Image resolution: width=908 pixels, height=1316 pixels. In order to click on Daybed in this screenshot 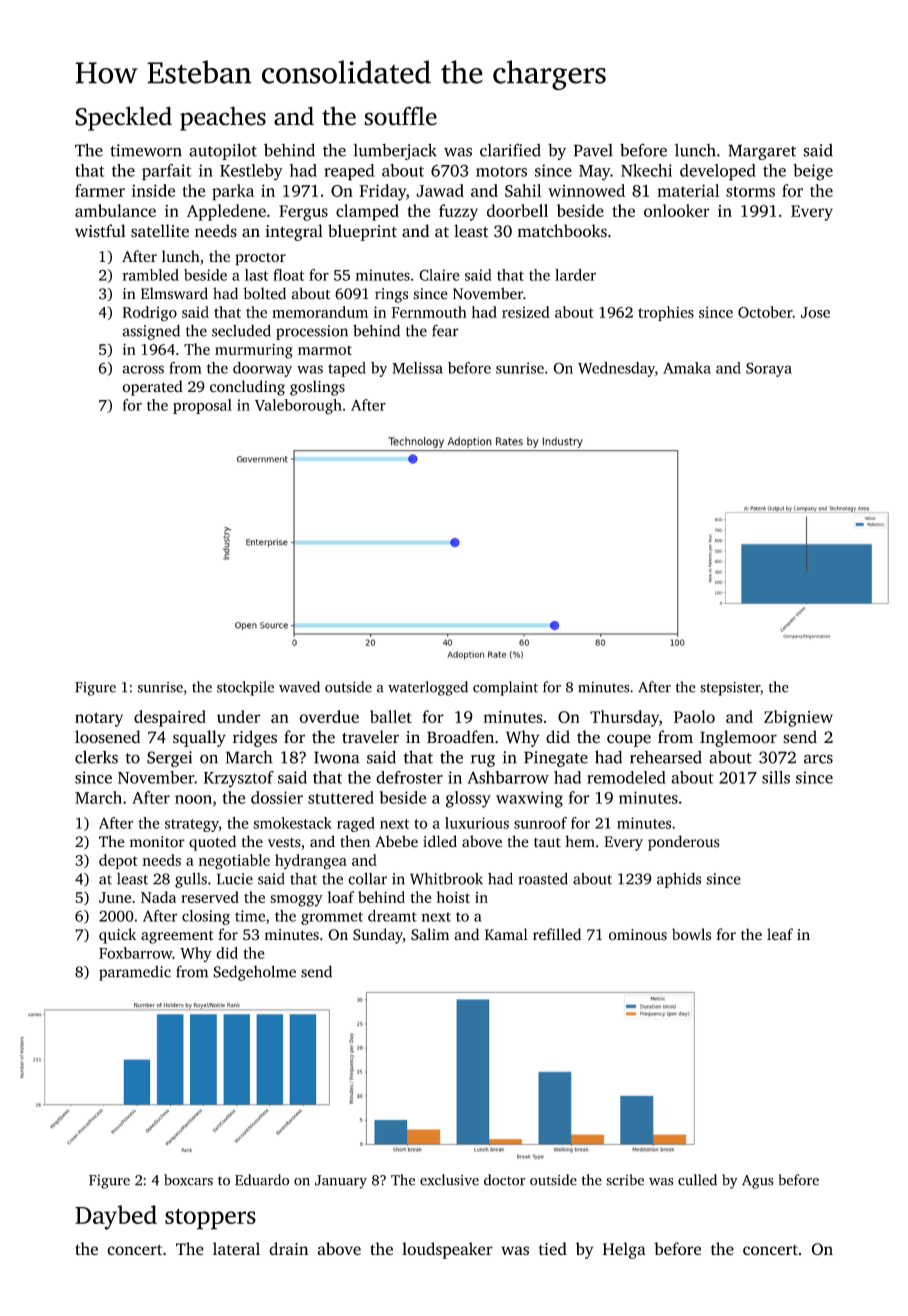, I will do `click(116, 1217)`.
